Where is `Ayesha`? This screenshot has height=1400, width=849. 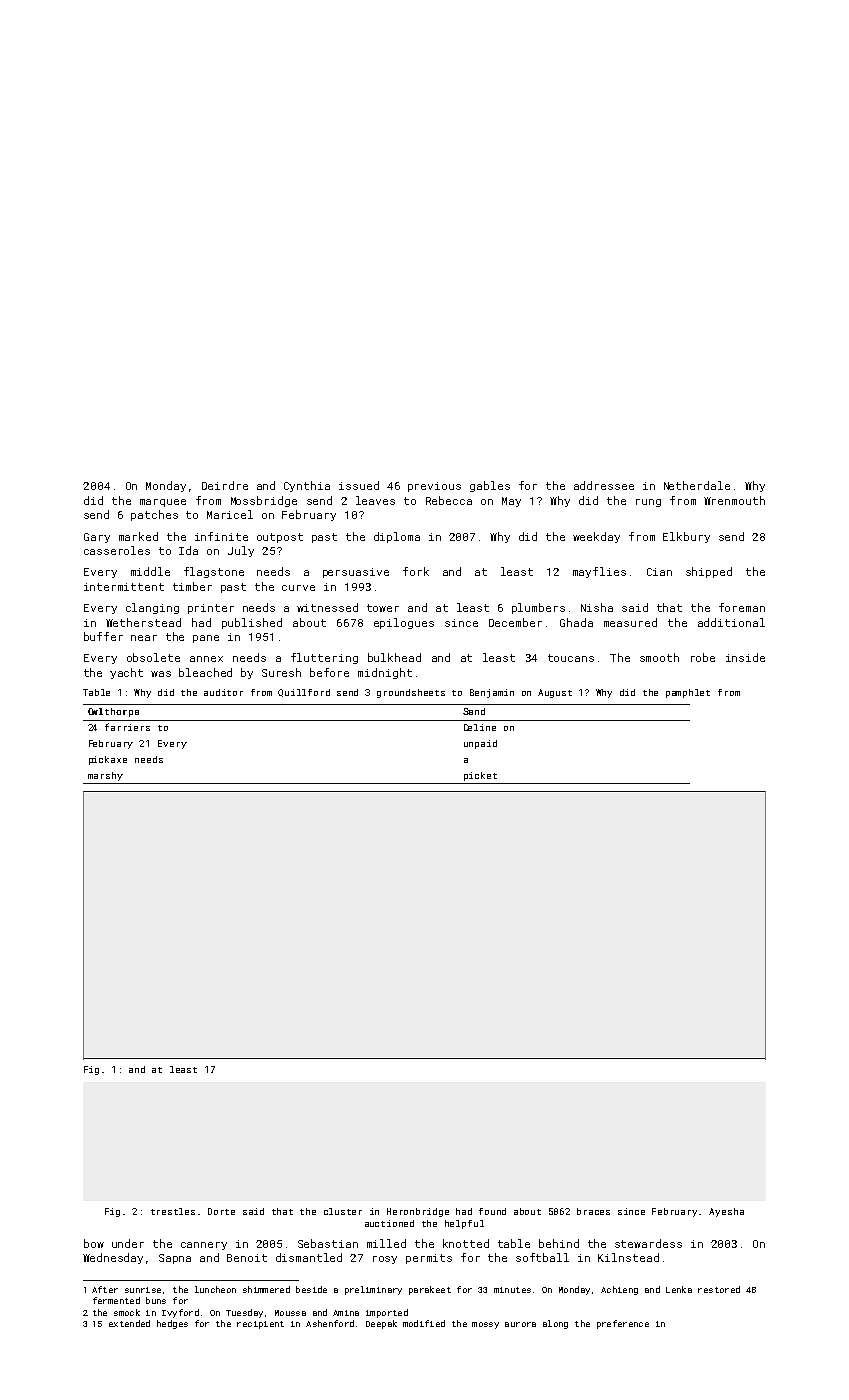 Ayesha is located at coordinates (726, 1212).
